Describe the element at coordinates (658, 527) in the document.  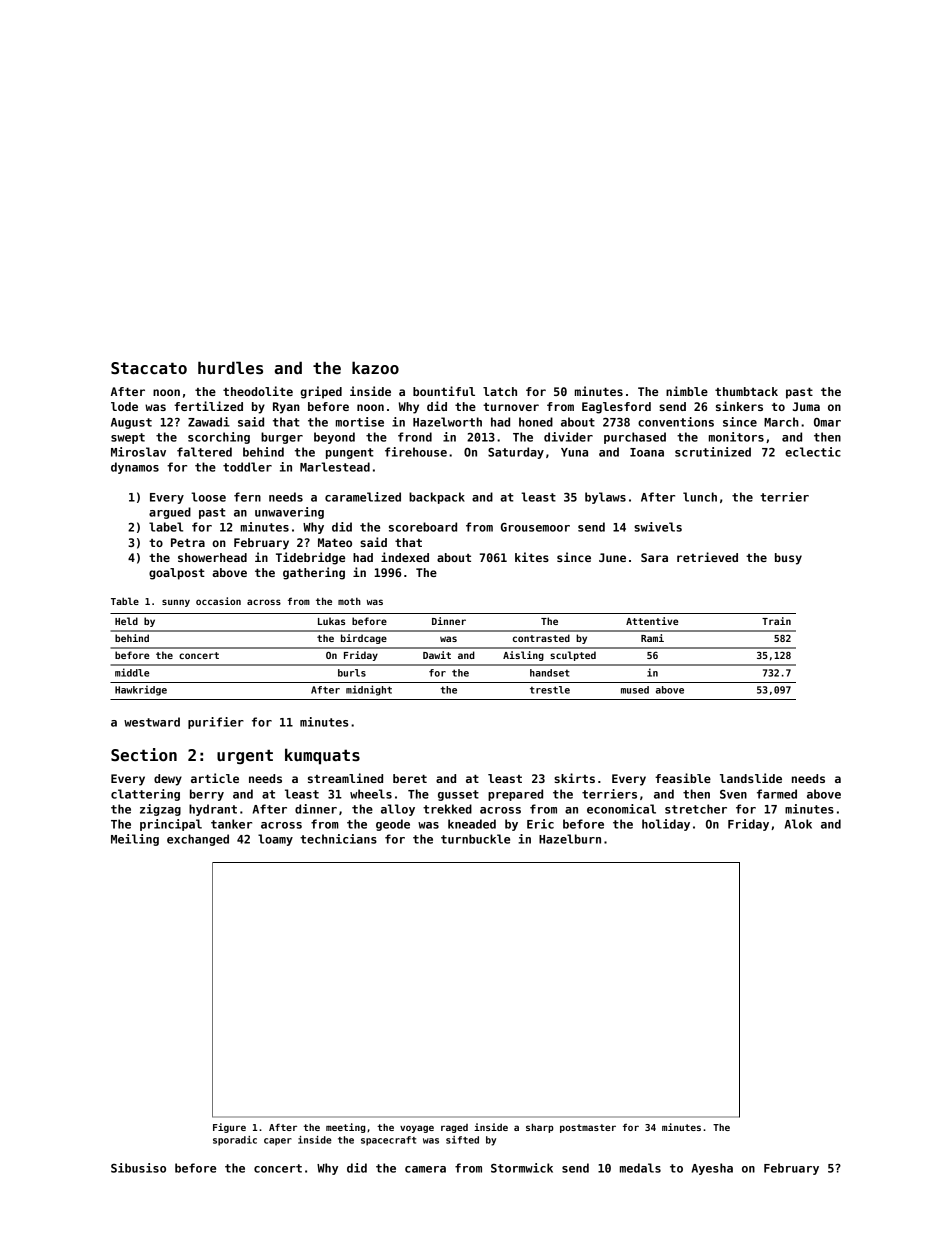
I see `swivels` at that location.
